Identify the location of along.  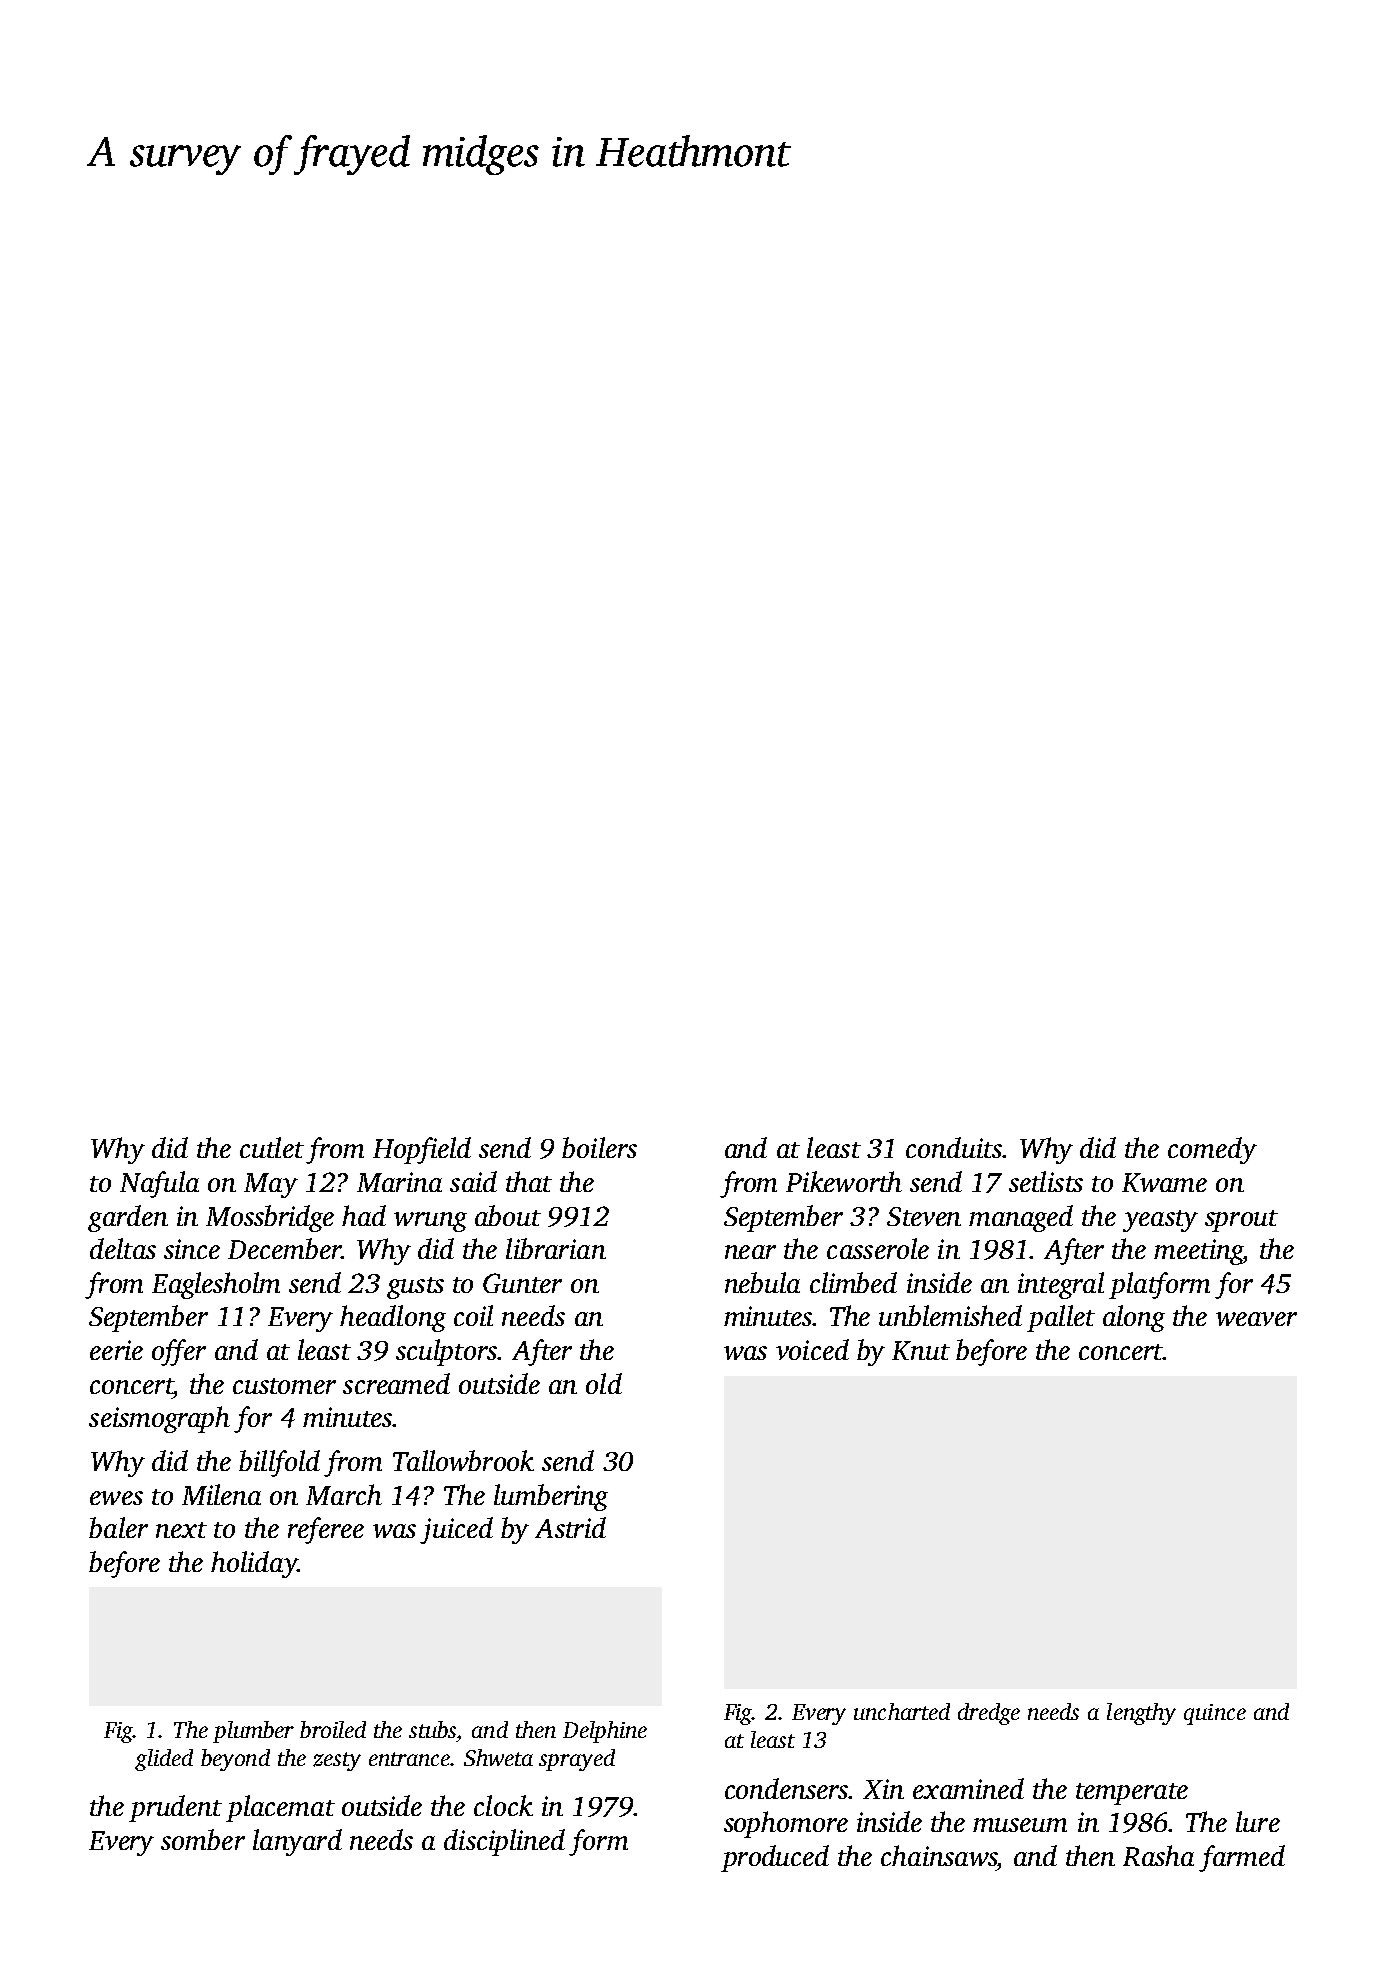
(1134, 1318).
